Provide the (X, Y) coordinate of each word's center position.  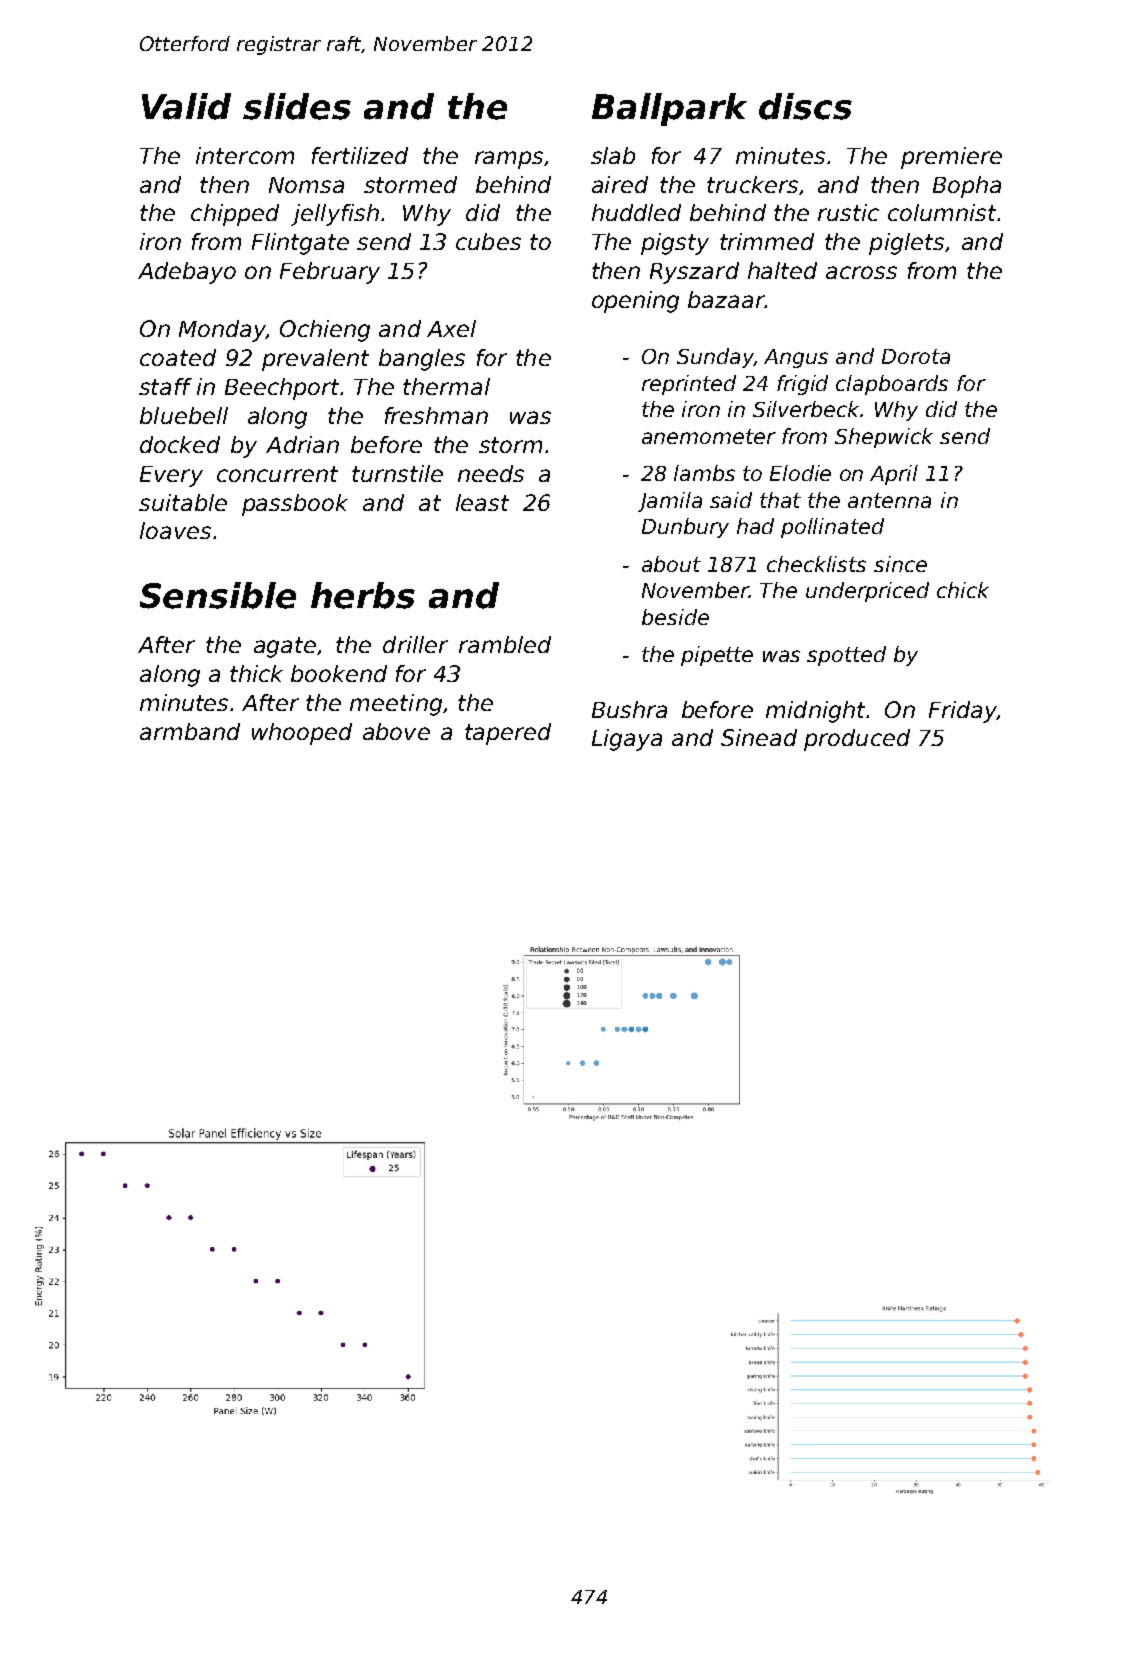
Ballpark (669, 109)
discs (805, 106)
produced (857, 740)
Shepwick (884, 438)
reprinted (689, 385)
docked (180, 444)
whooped (302, 734)
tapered (508, 734)
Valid (186, 106)
